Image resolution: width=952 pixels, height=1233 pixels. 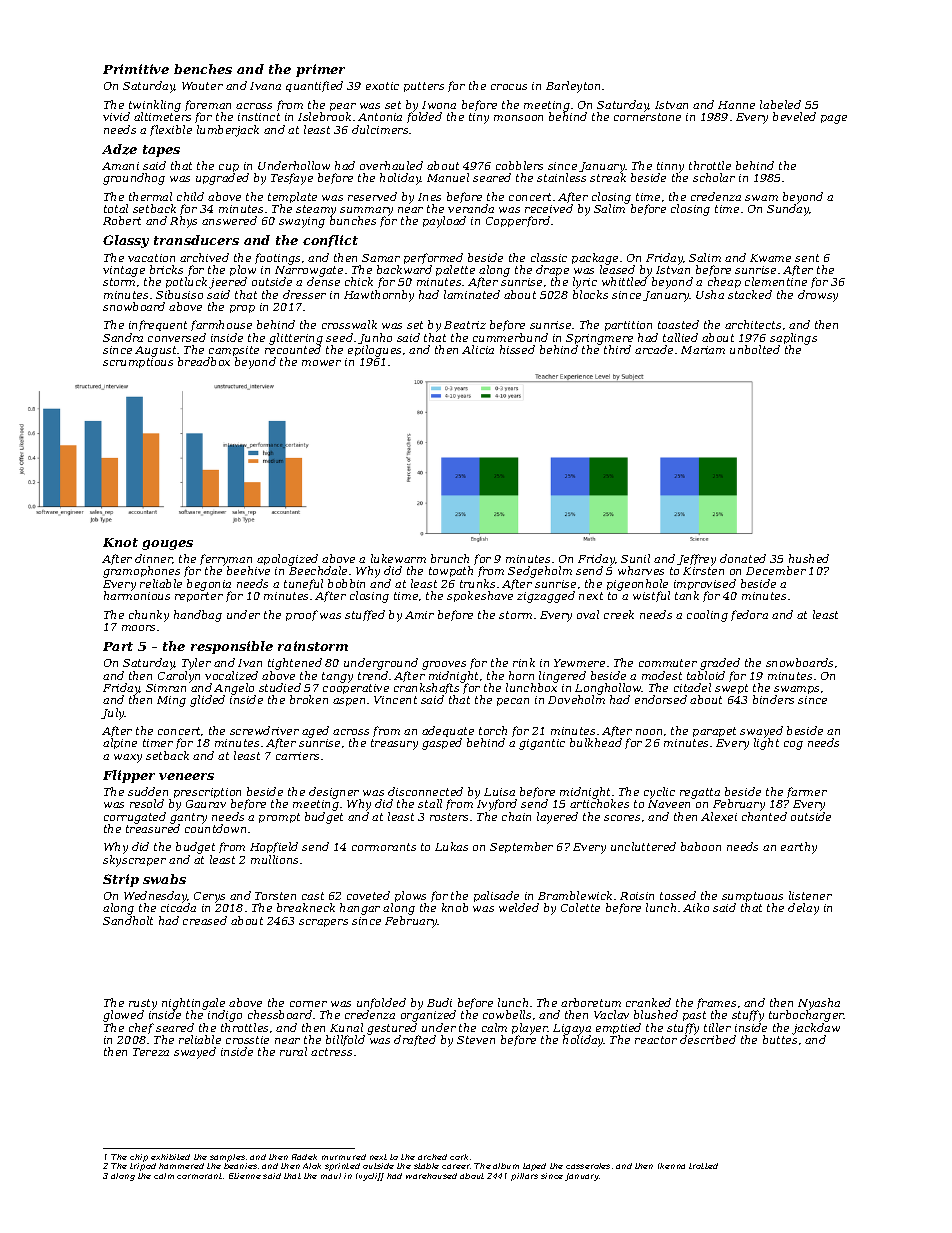 What do you see at coordinates (207, 794) in the image?
I see `prescription` at bounding box center [207, 794].
